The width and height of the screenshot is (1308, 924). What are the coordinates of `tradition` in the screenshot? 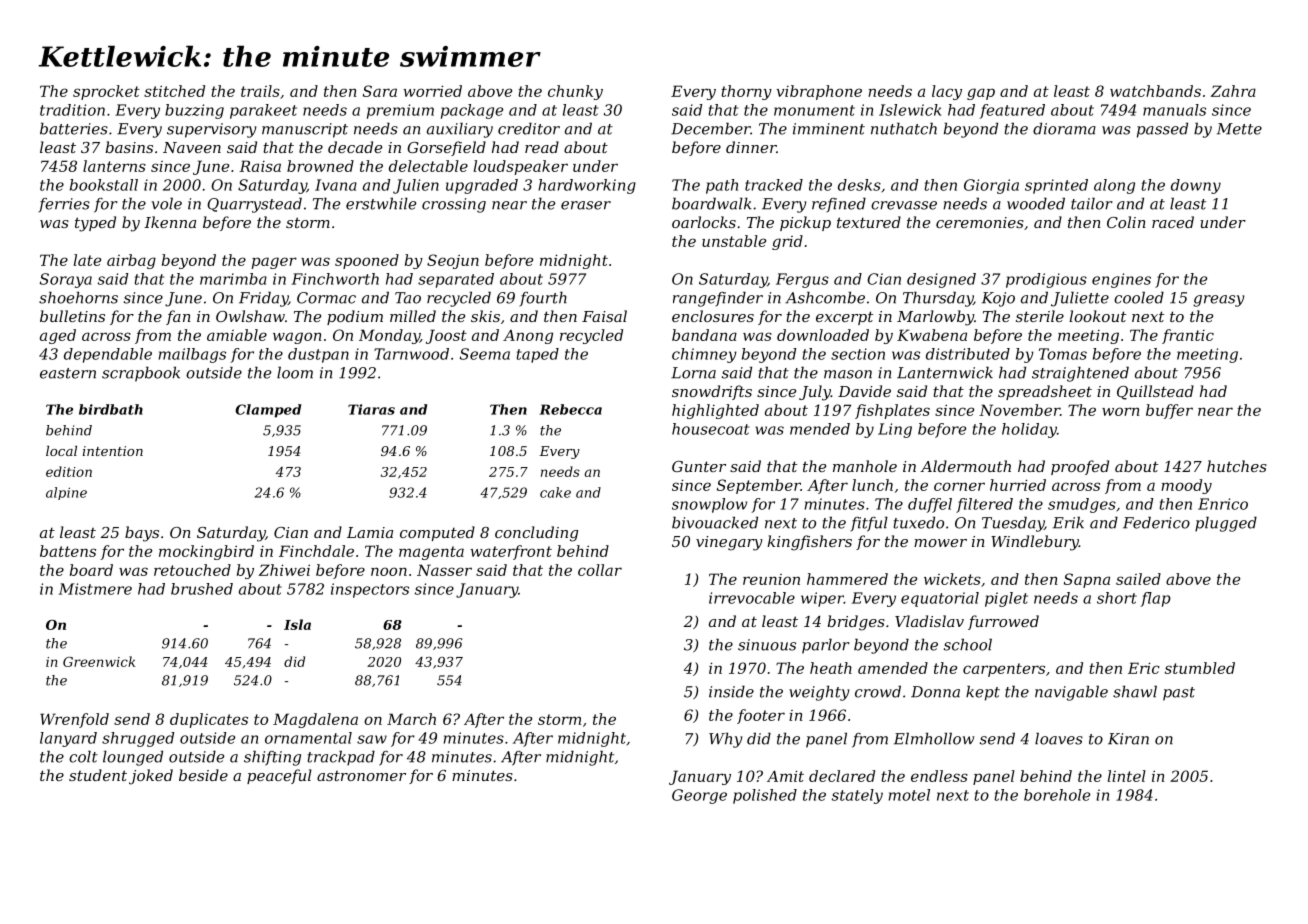 It's located at (72, 110).
